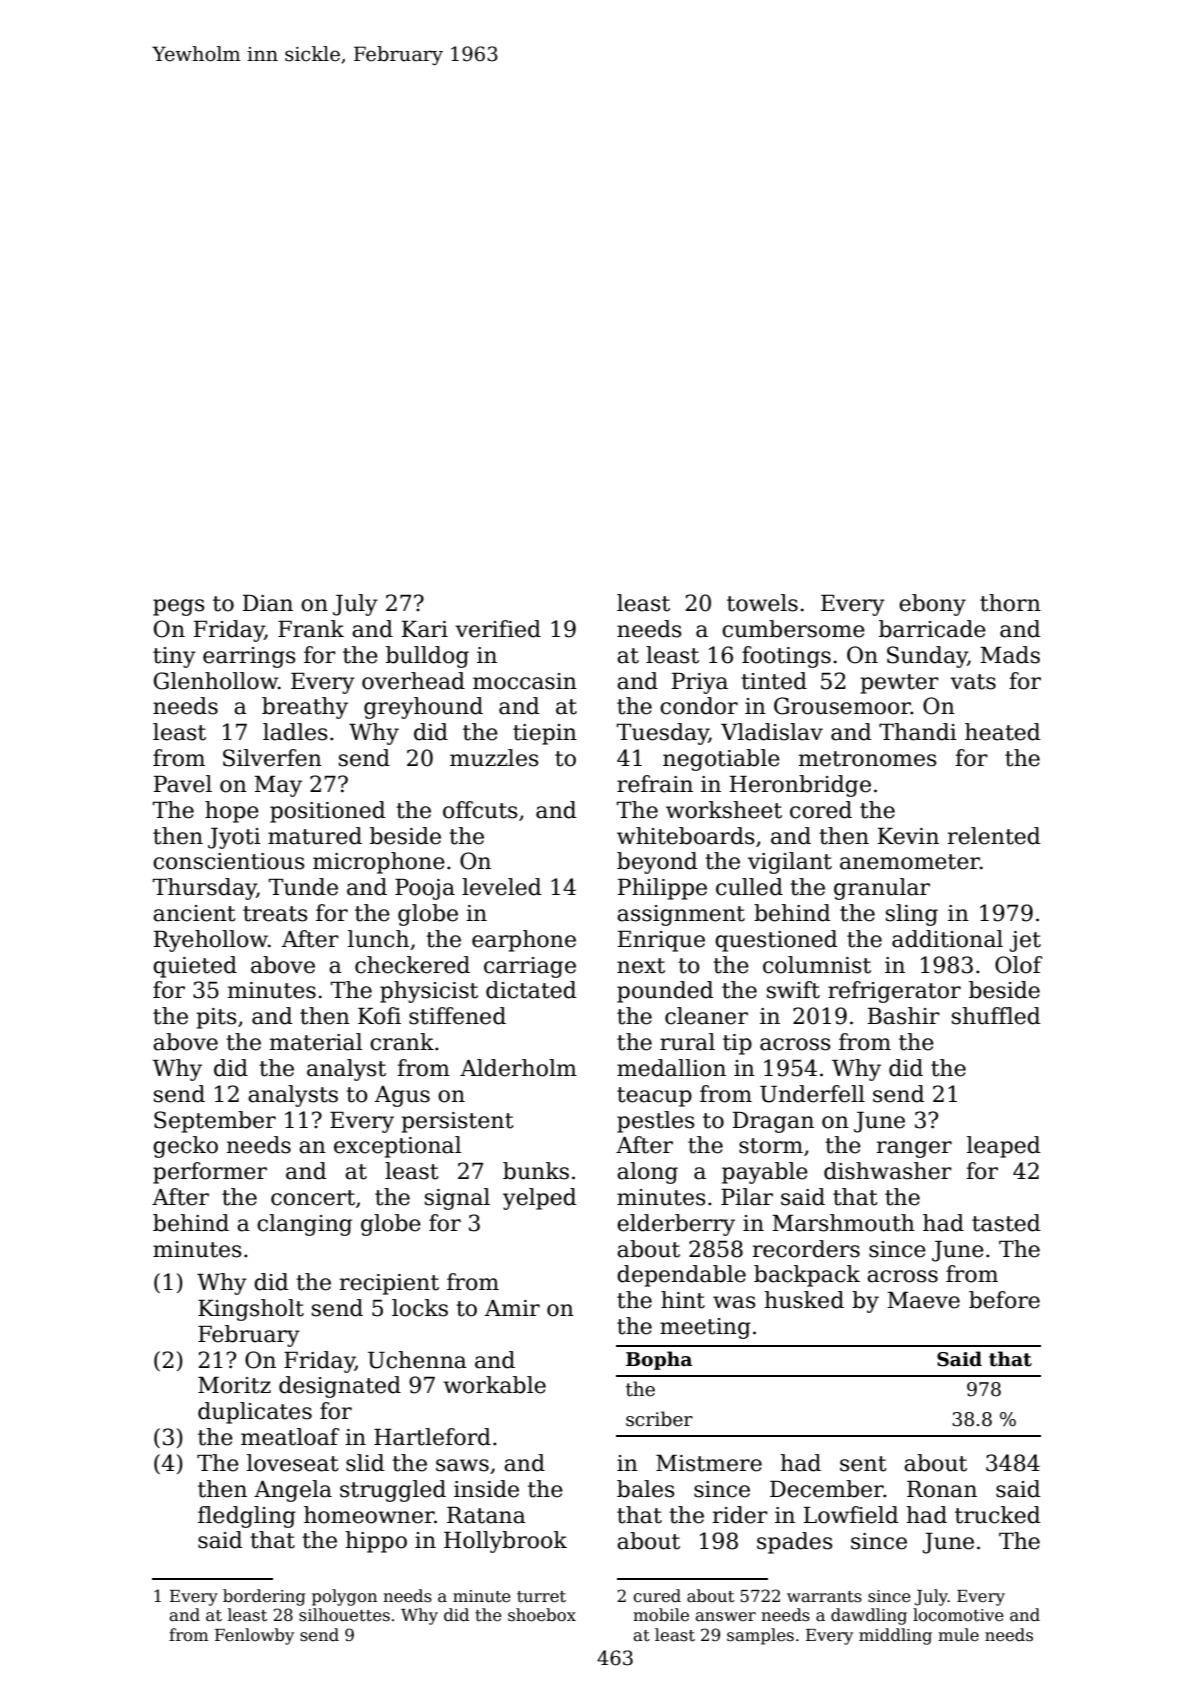  Describe the element at coordinates (425, 629) in the image. I see `Kari` at that location.
